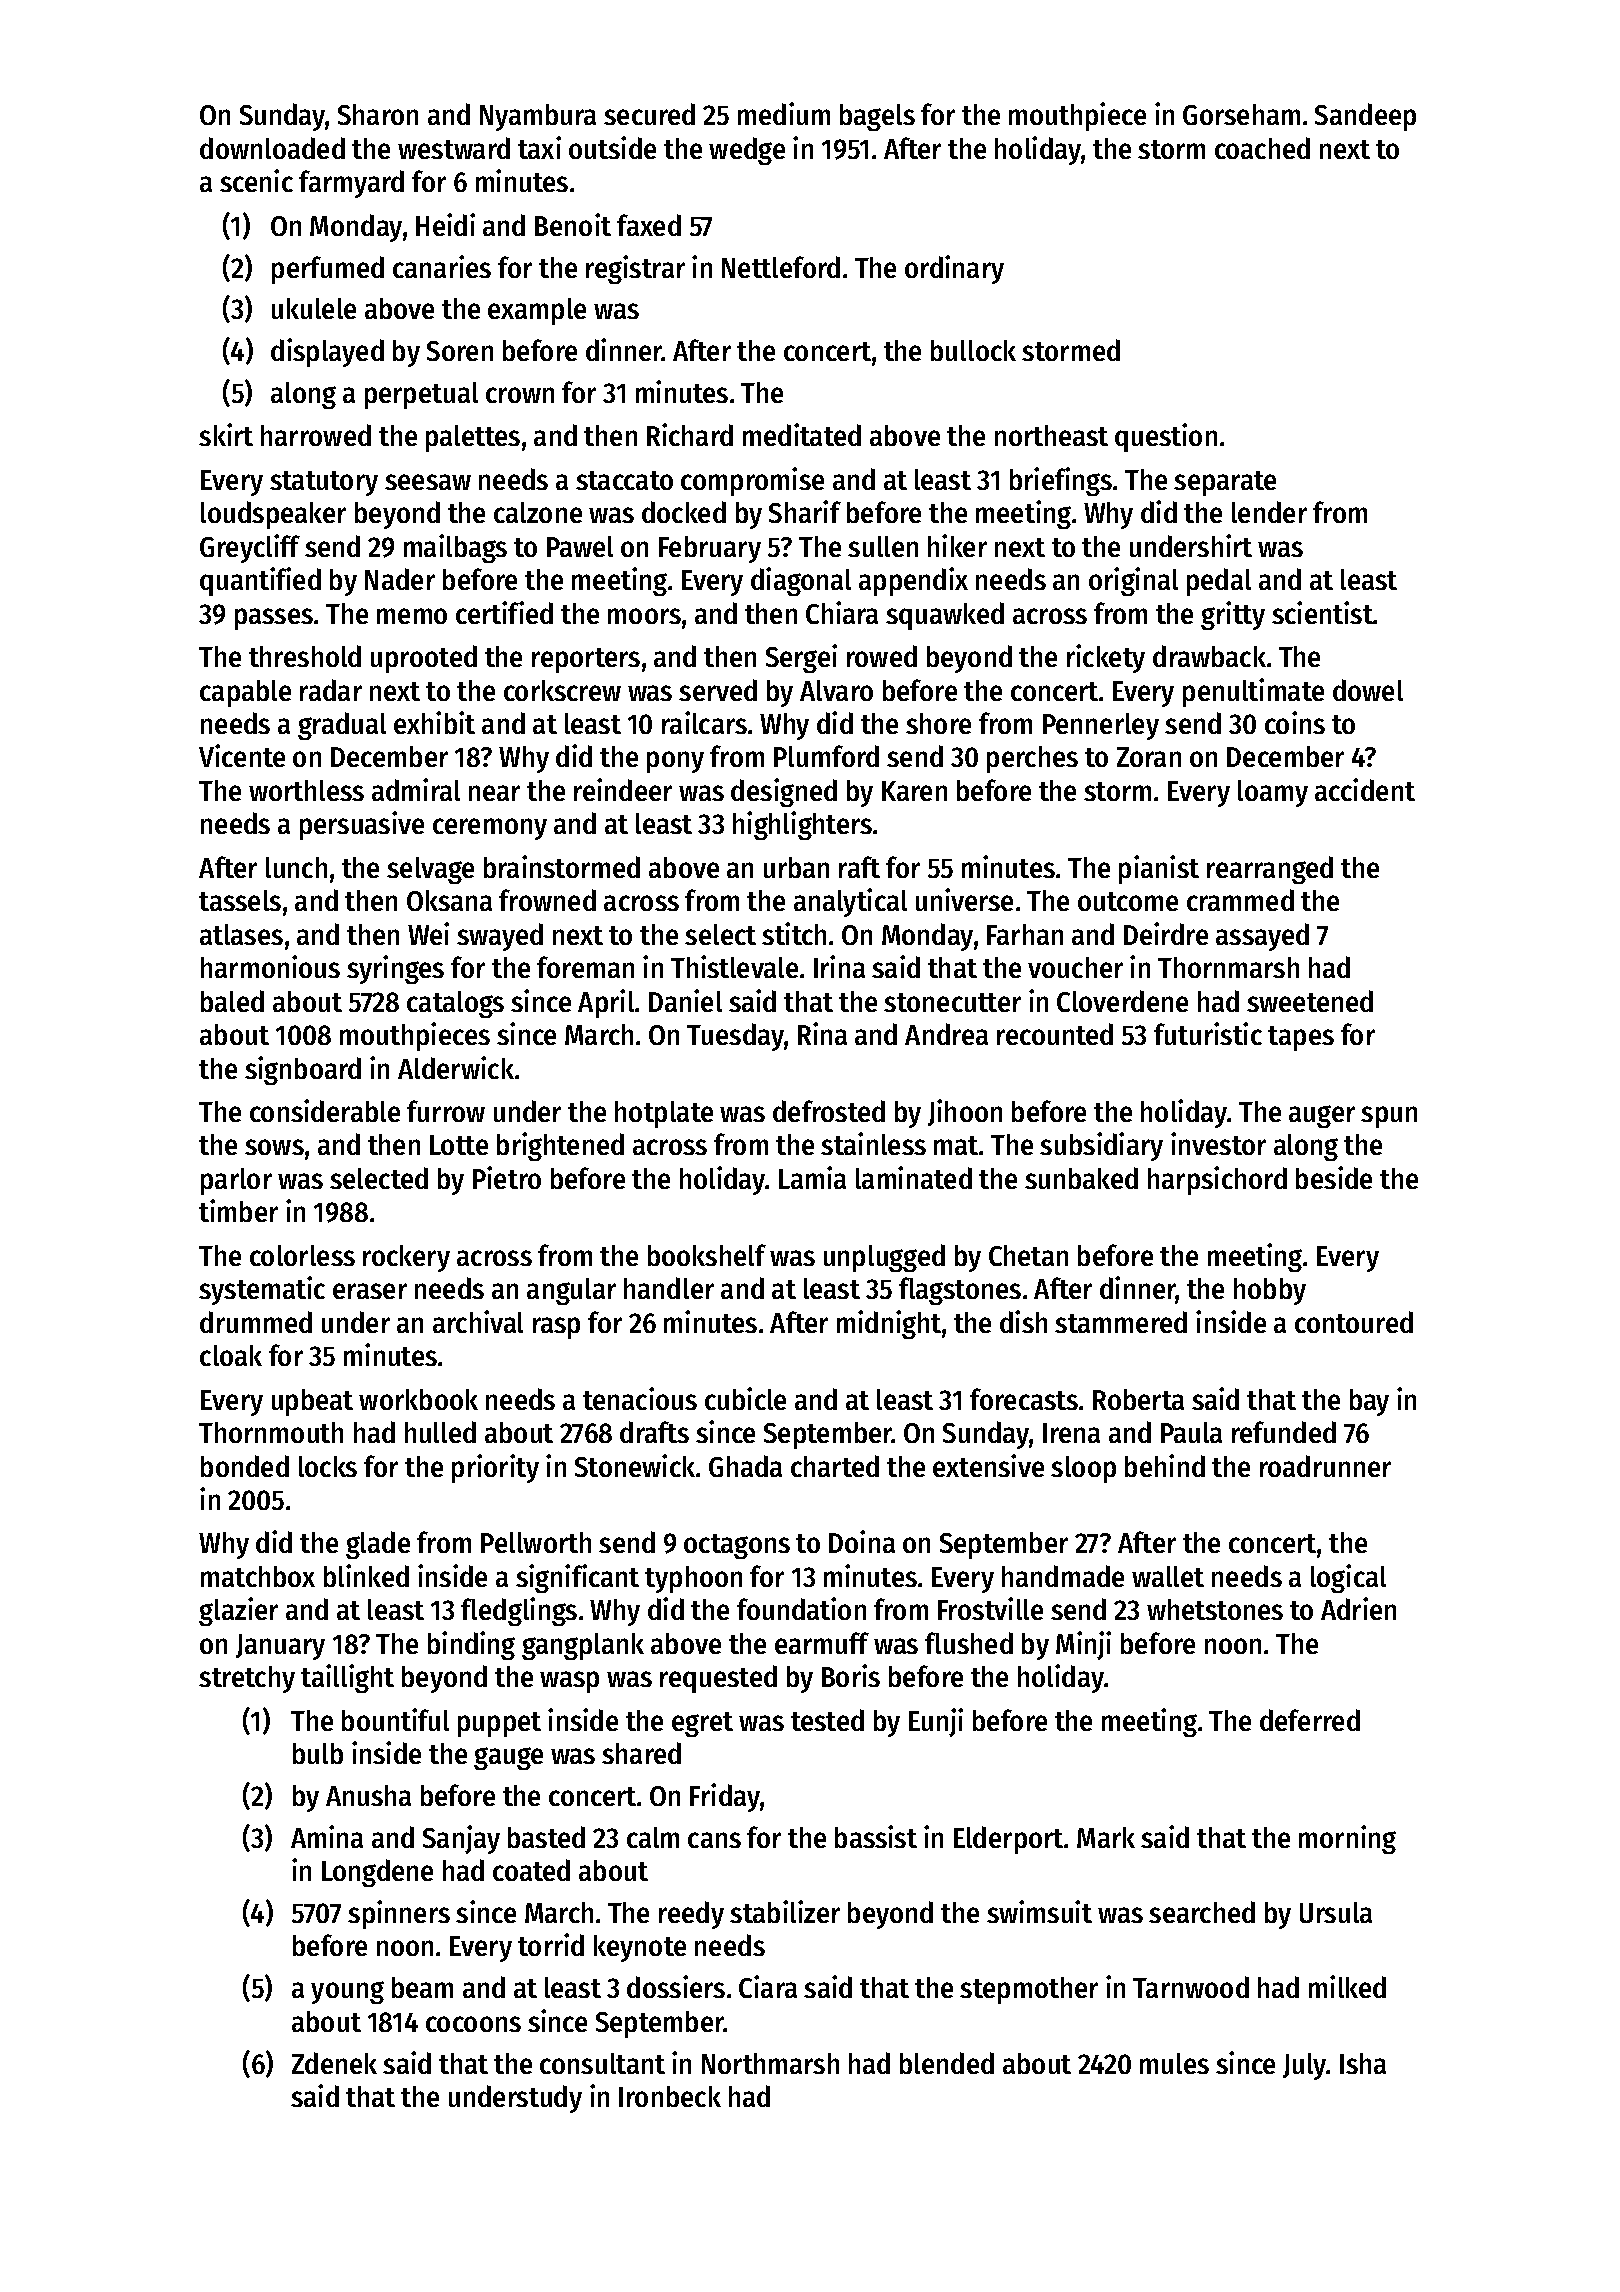 This image has width=1620, height=2292. I want to click on Doina, so click(862, 1541).
